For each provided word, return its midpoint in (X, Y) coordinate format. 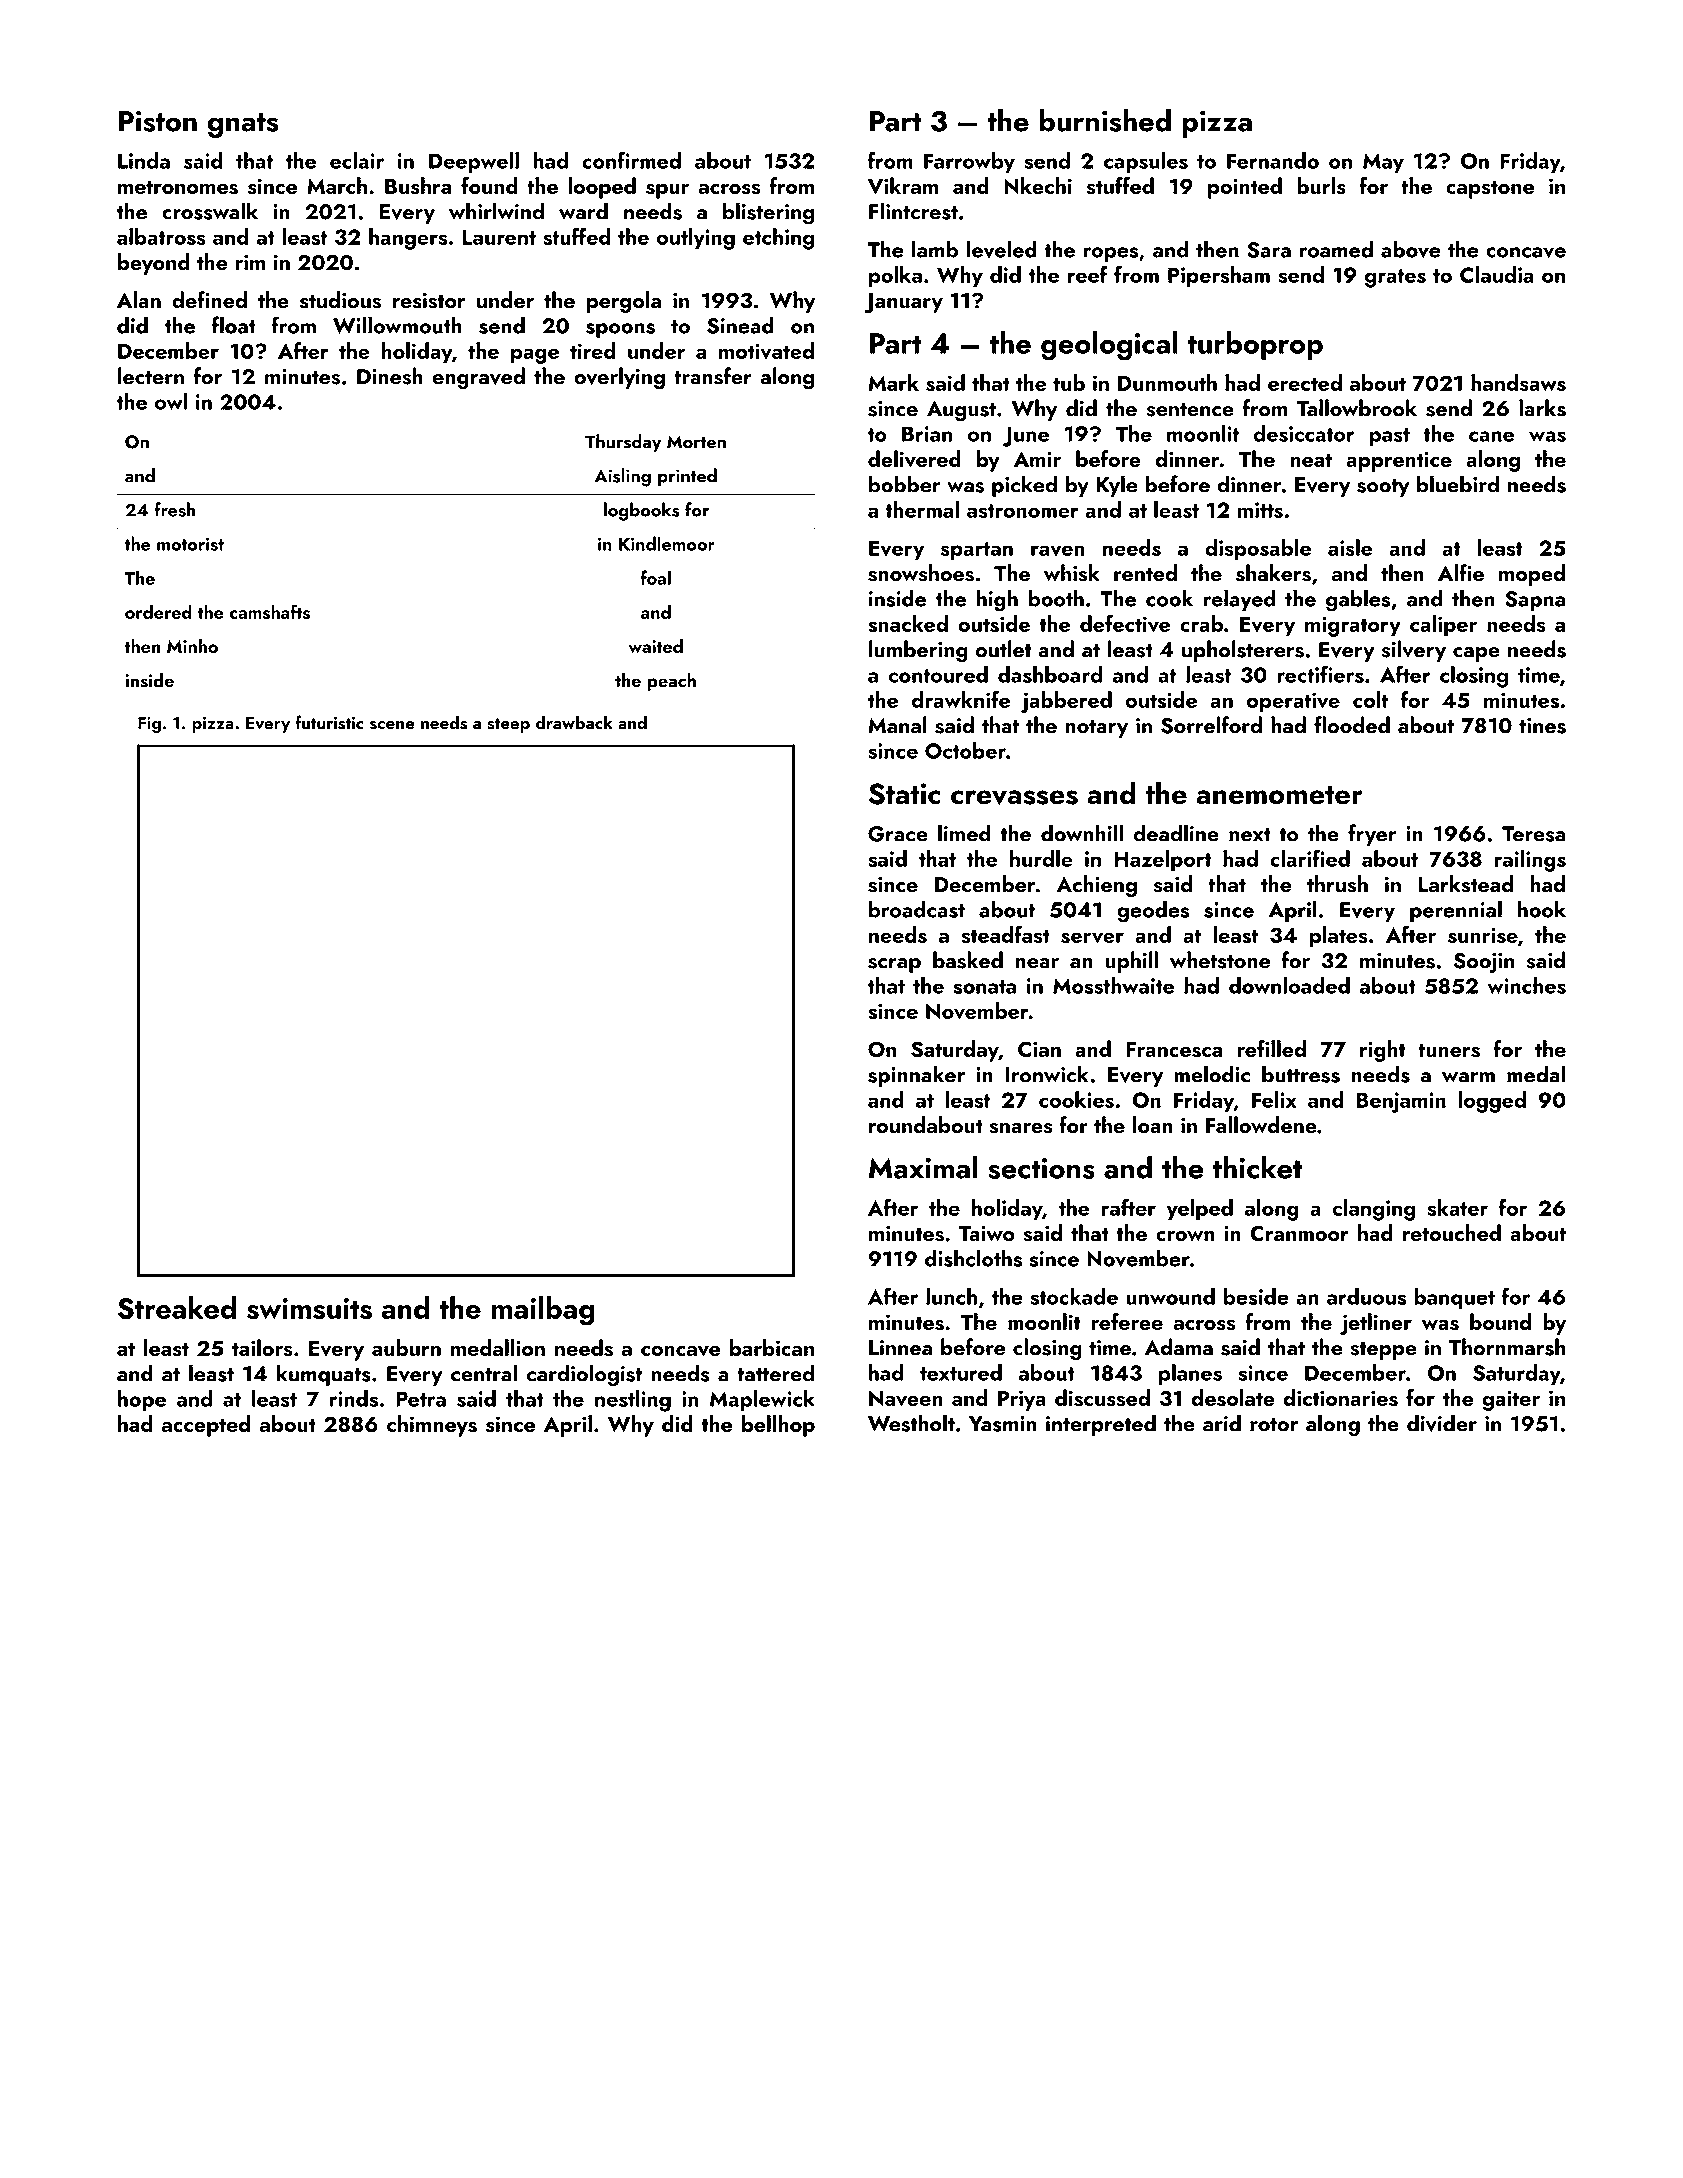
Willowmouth (397, 325)
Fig (149, 725)
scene (392, 725)
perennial (1456, 911)
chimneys (432, 1426)
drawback (574, 722)
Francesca (1174, 1050)
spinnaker (916, 1076)
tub (1069, 382)
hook (1542, 909)
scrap (894, 965)
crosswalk (210, 211)
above (1411, 249)
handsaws (1518, 382)
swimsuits (309, 1308)
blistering (768, 213)
